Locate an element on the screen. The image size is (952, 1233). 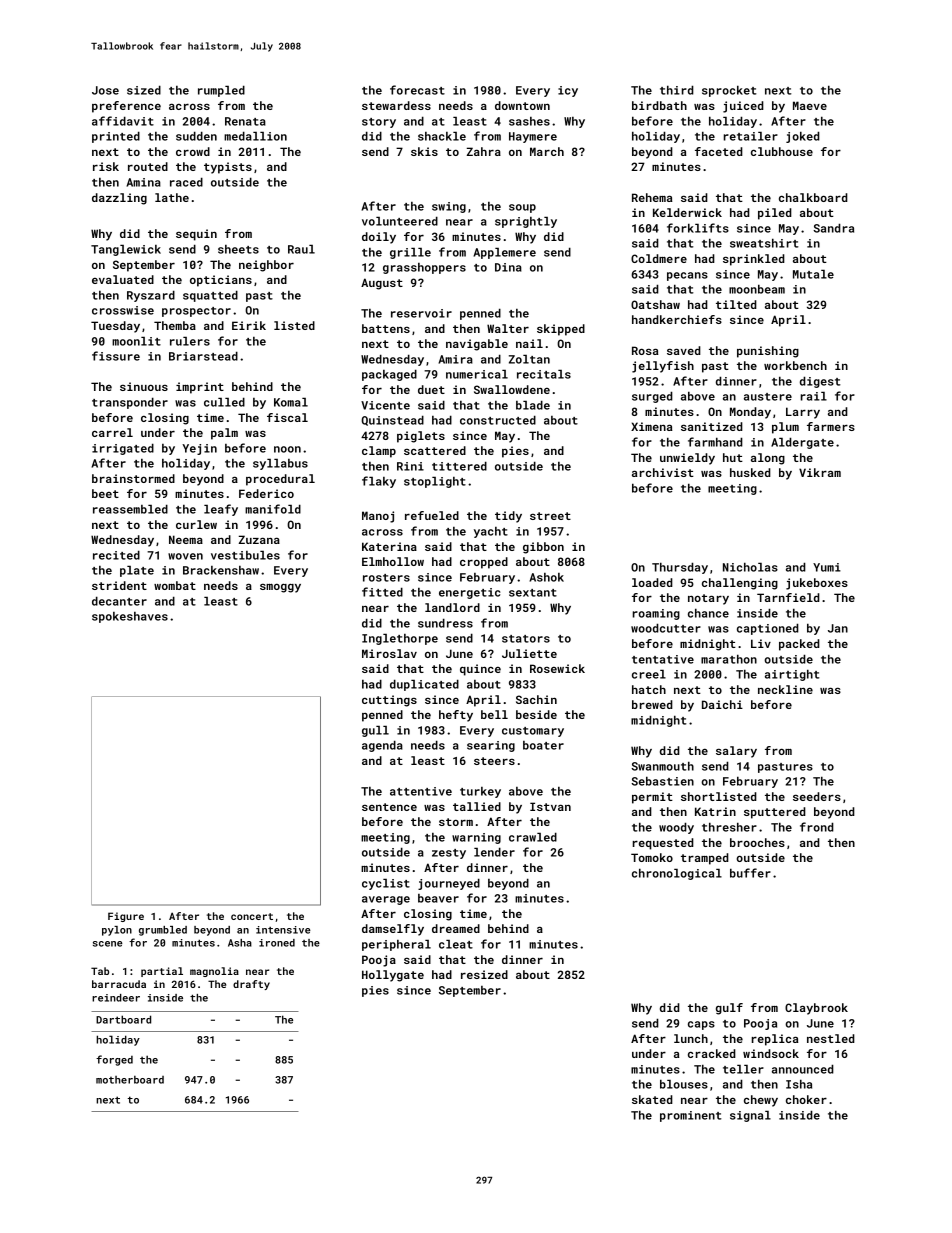
Amina is located at coordinates (143, 182).
